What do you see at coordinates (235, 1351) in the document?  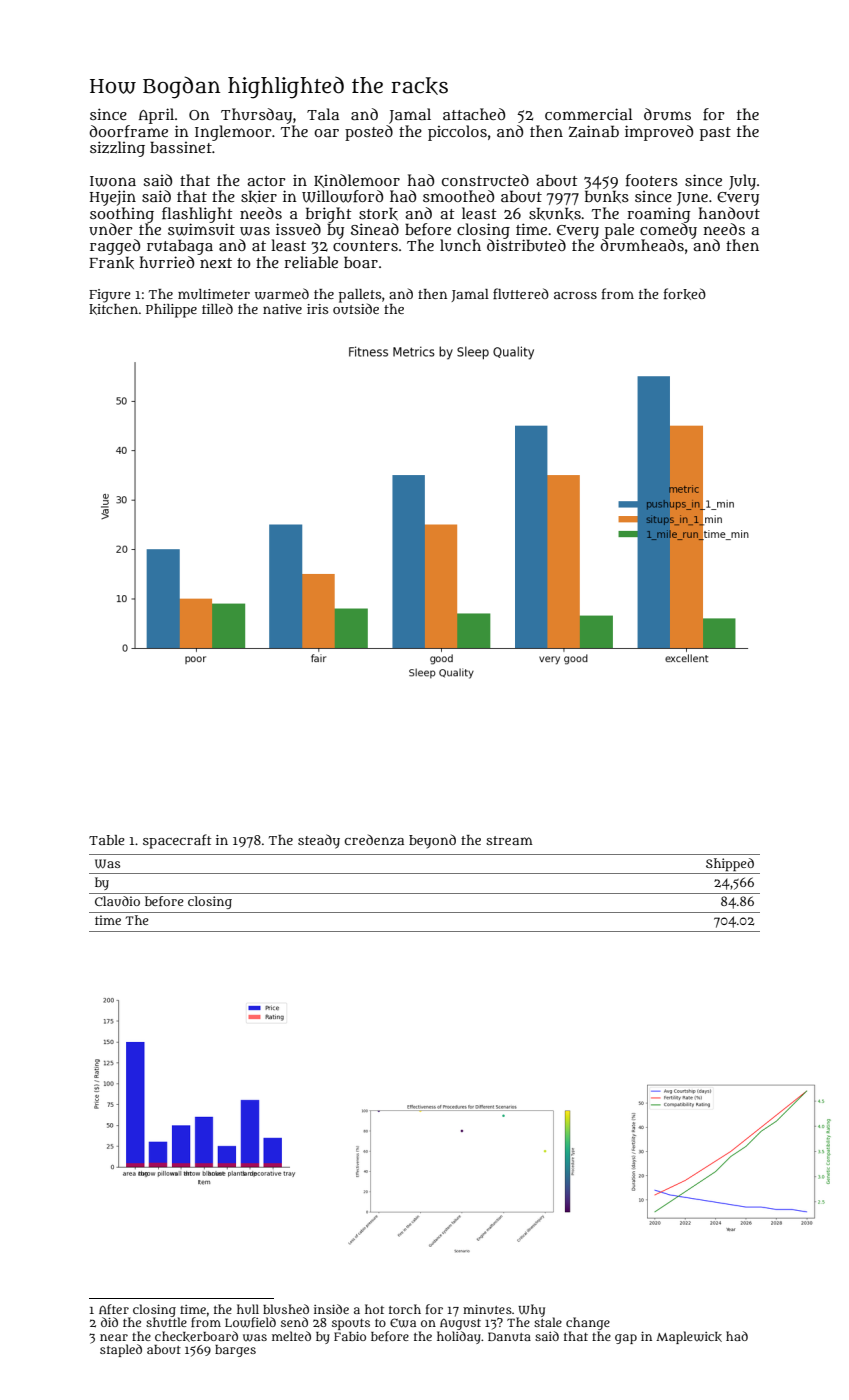 I see `barges` at bounding box center [235, 1351].
